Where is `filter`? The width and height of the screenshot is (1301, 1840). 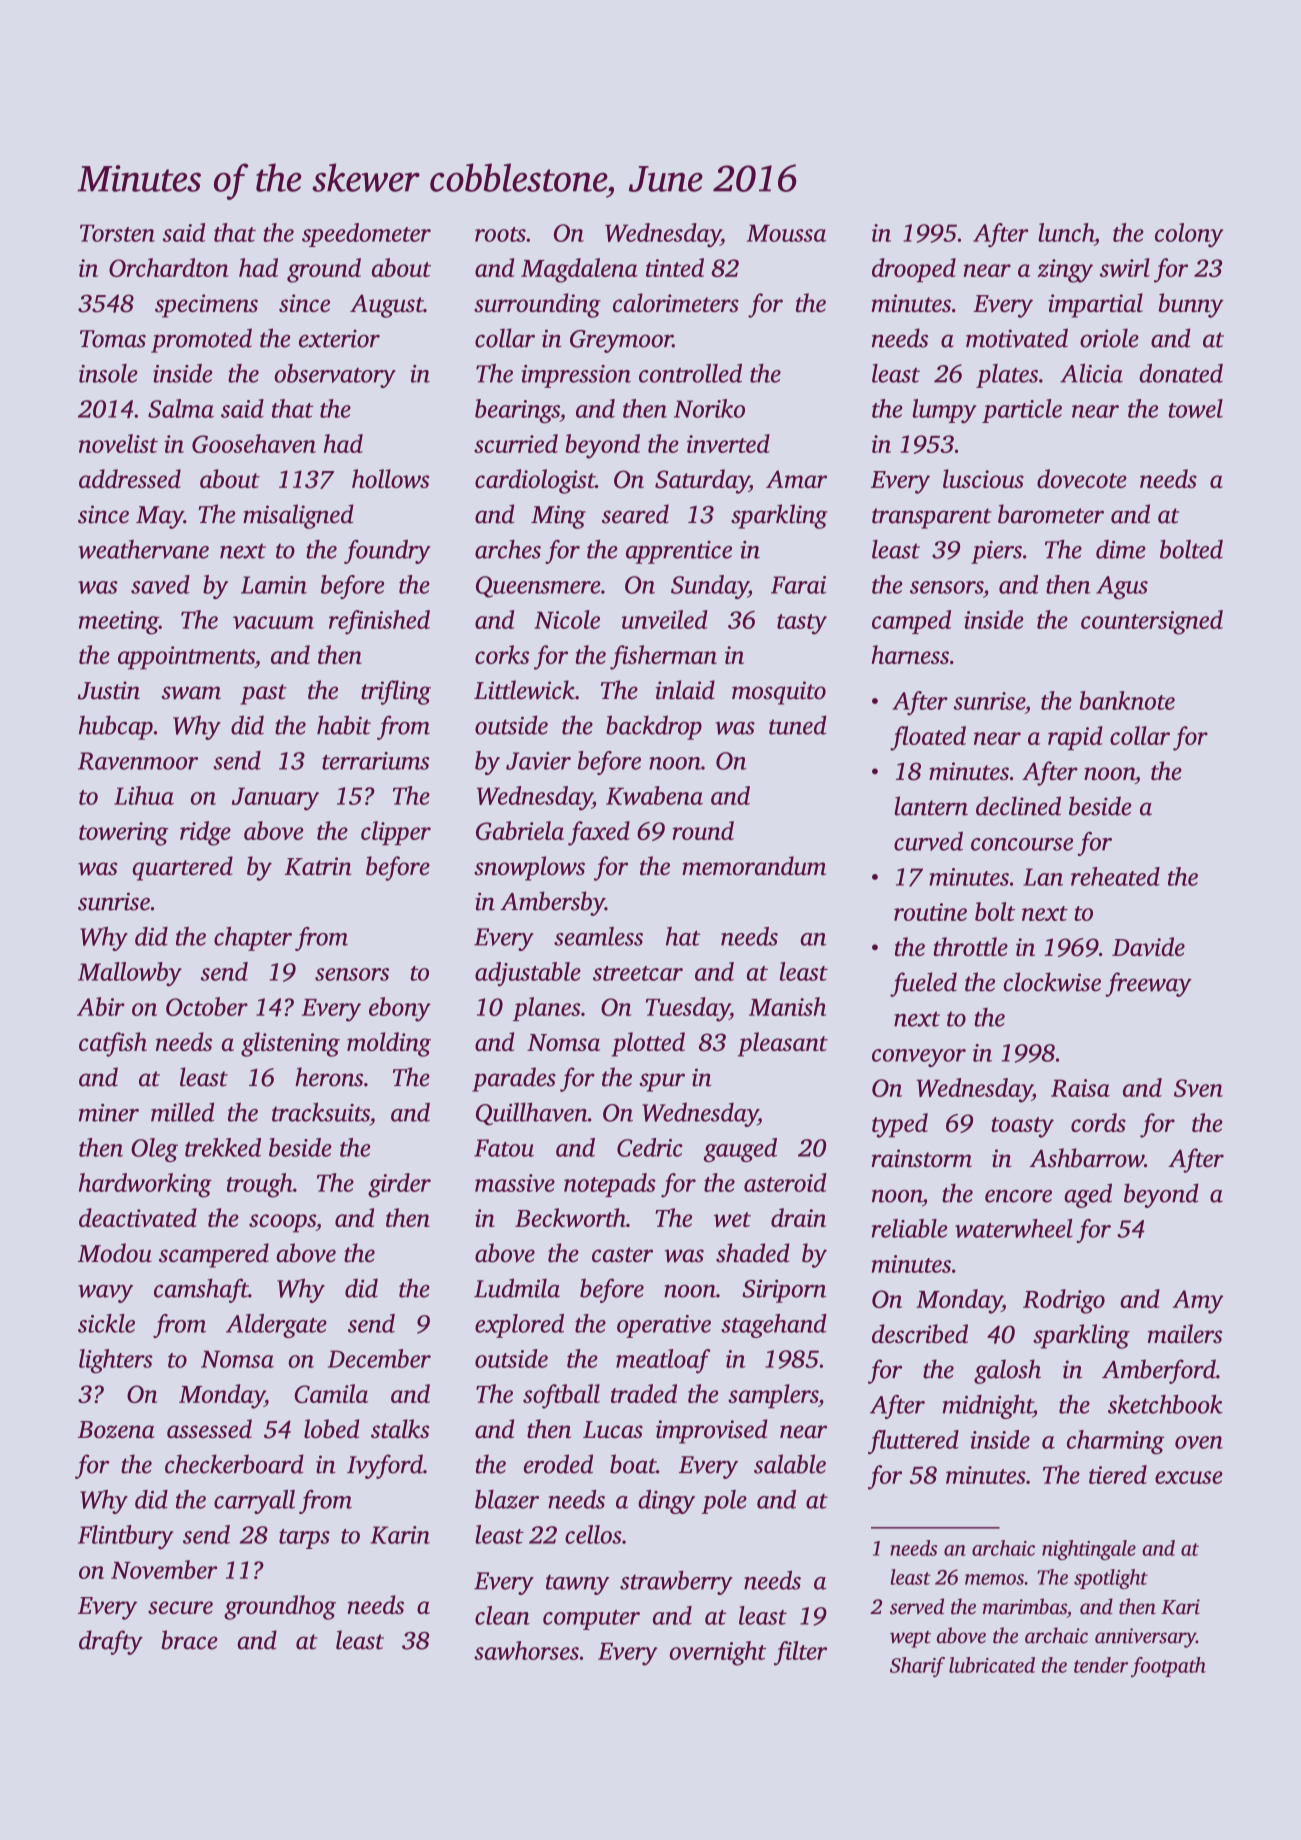 filter is located at coordinates (800, 1653).
